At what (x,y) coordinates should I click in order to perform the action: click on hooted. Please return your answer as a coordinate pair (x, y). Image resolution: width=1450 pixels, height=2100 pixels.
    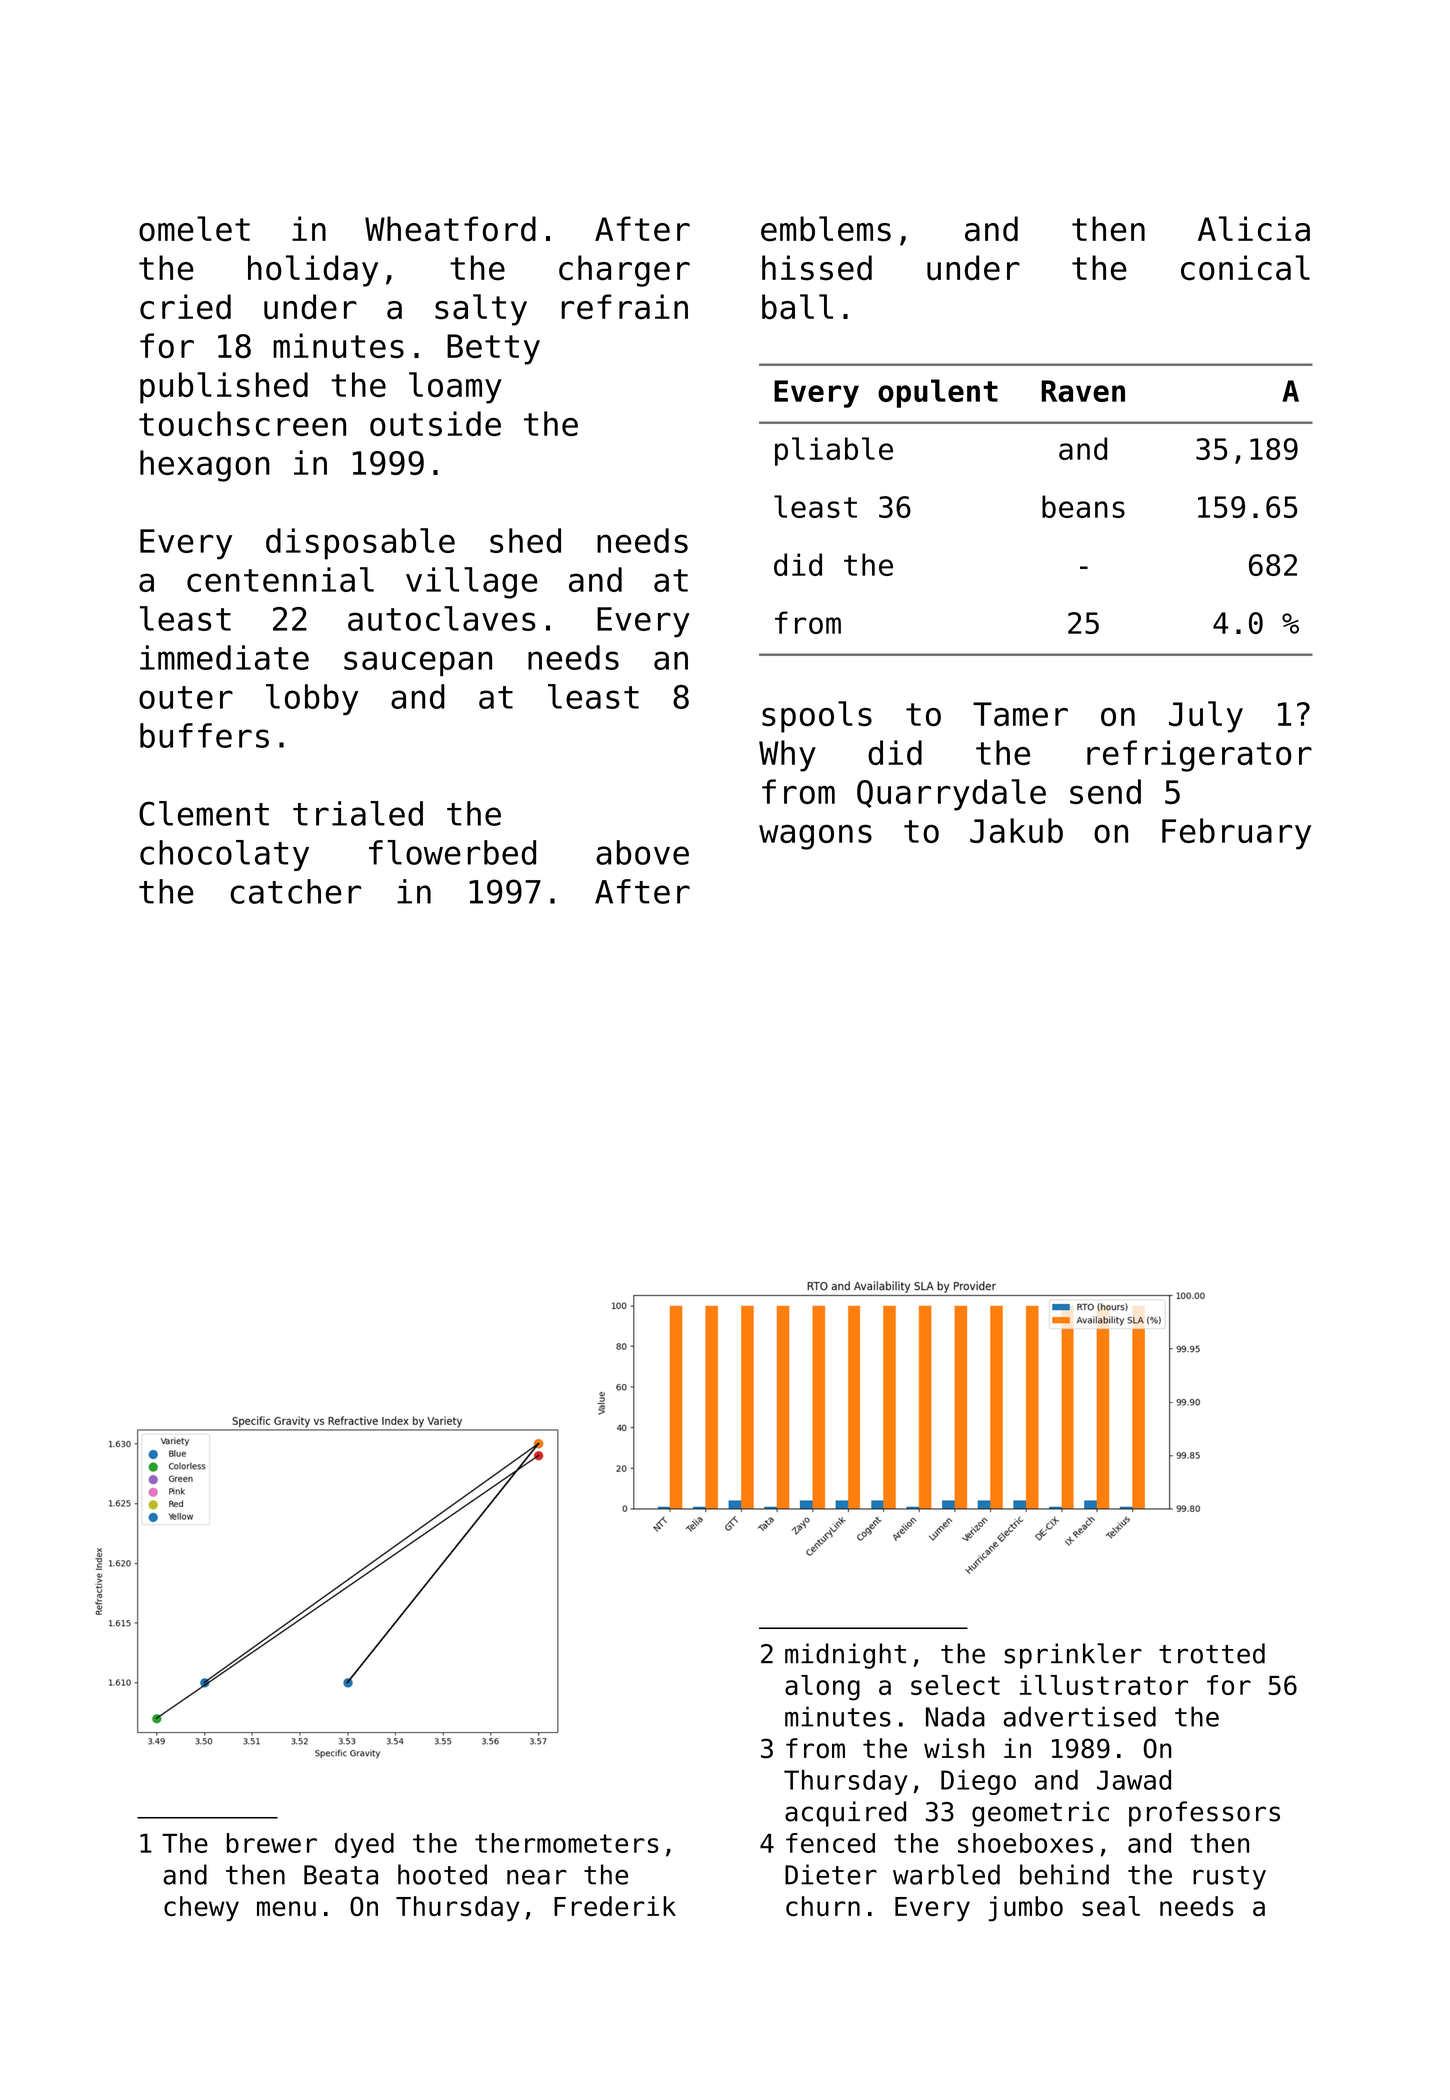
    Looking at the image, I should click on (442, 1874).
